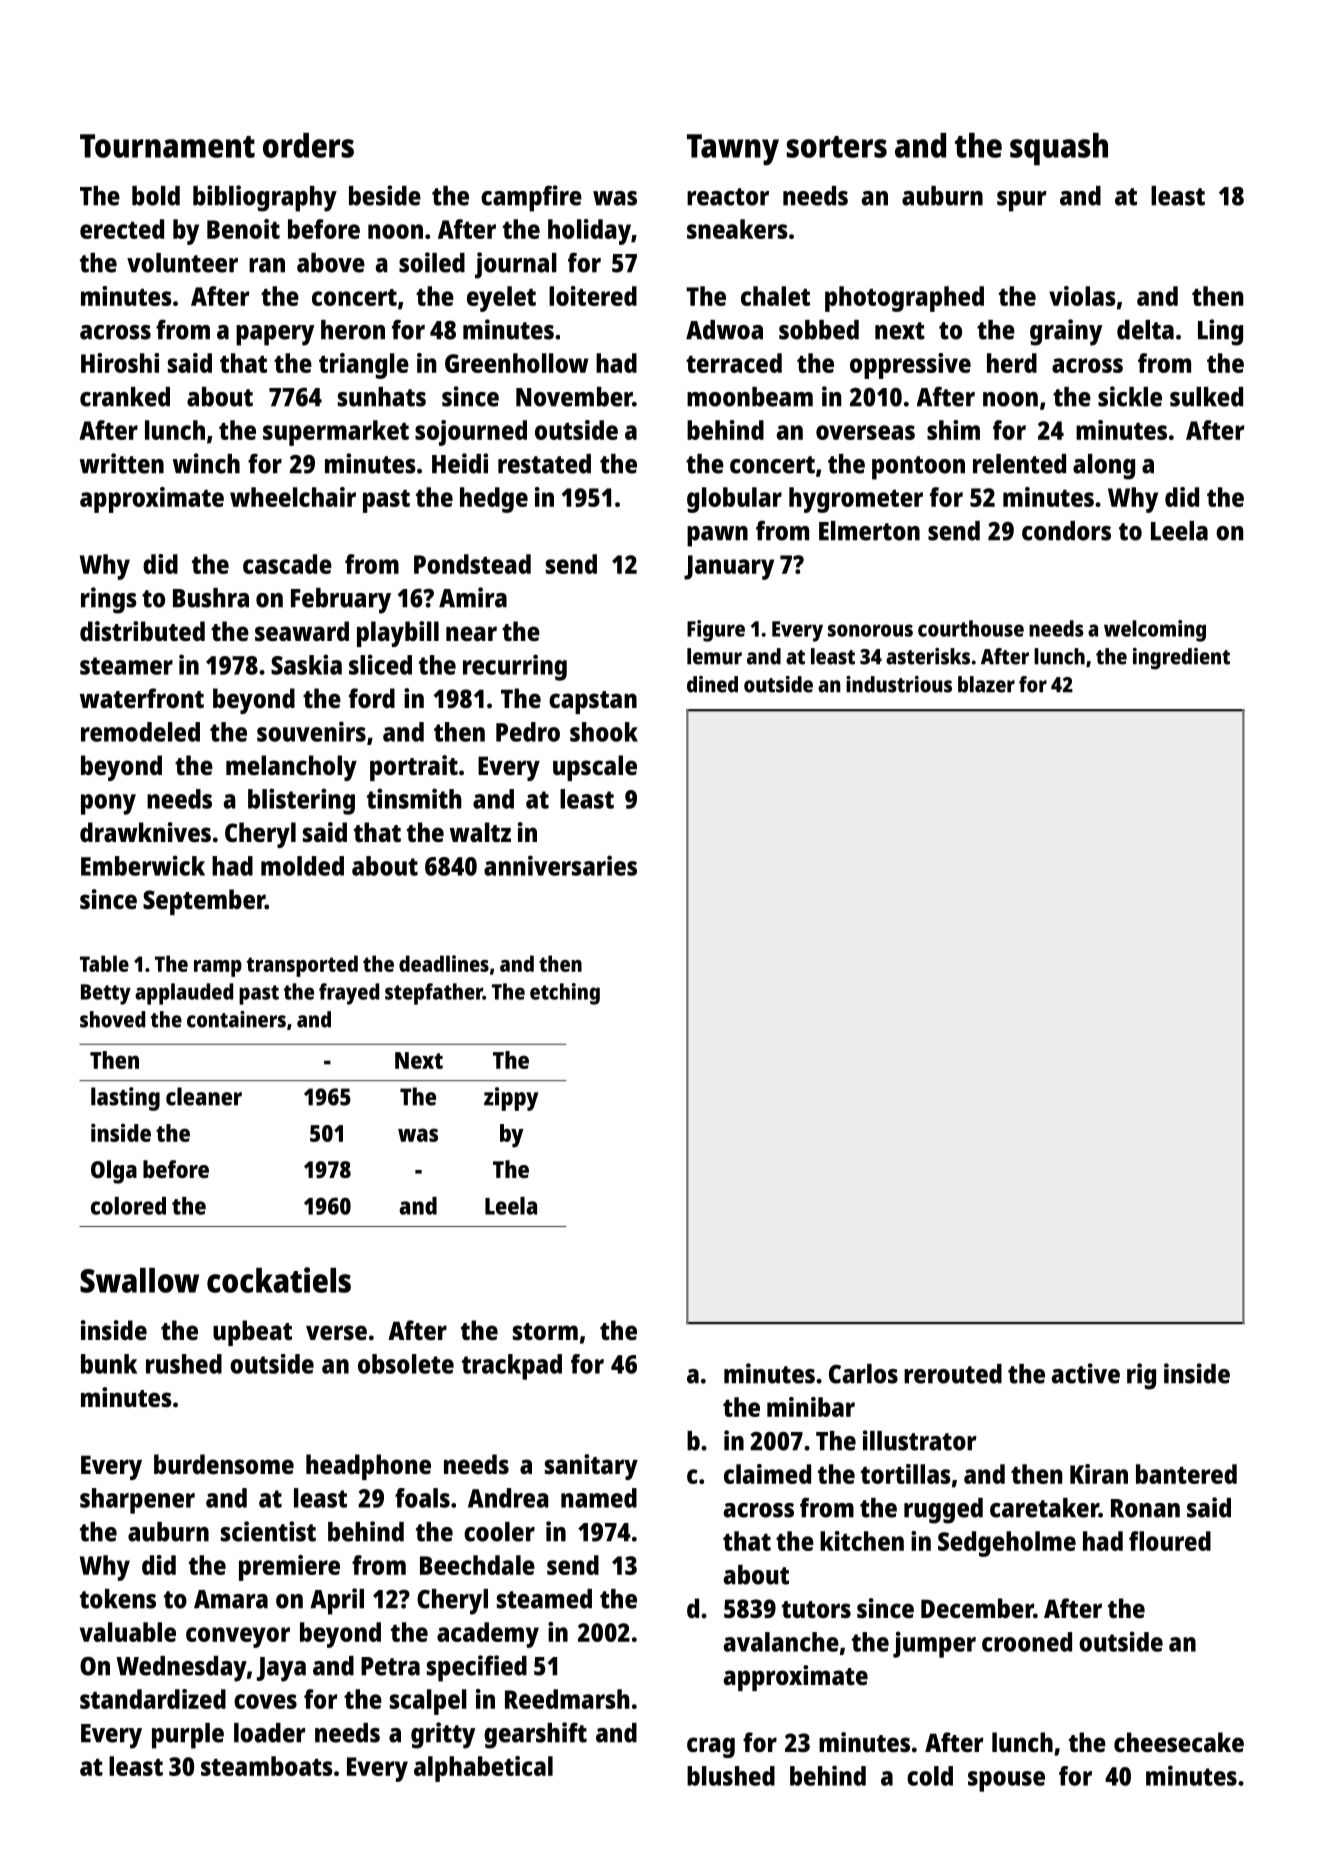  What do you see at coordinates (545, 1331) in the screenshot?
I see `storm` at bounding box center [545, 1331].
